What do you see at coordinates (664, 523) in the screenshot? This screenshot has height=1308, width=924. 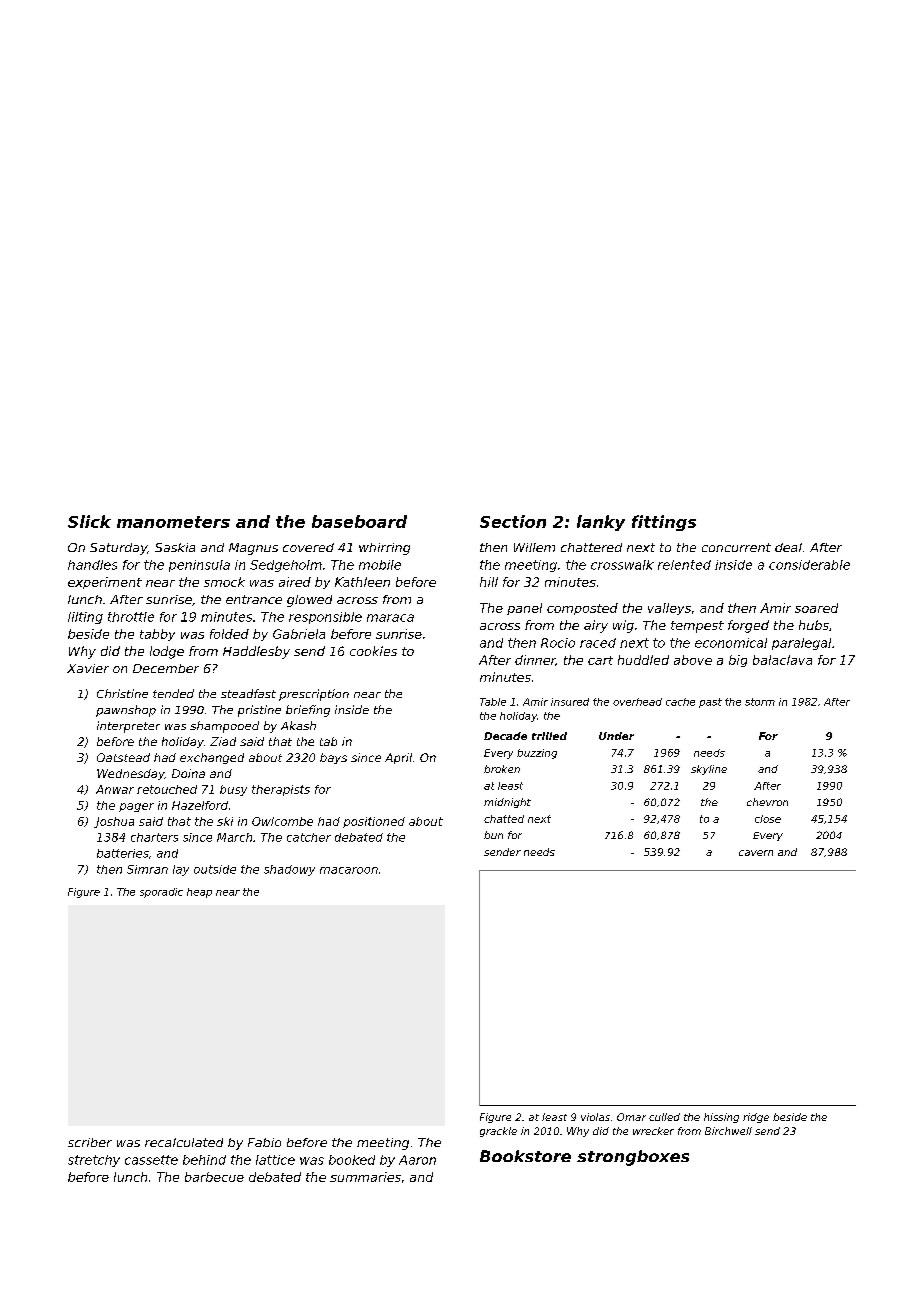 I see `fittings` at bounding box center [664, 523].
